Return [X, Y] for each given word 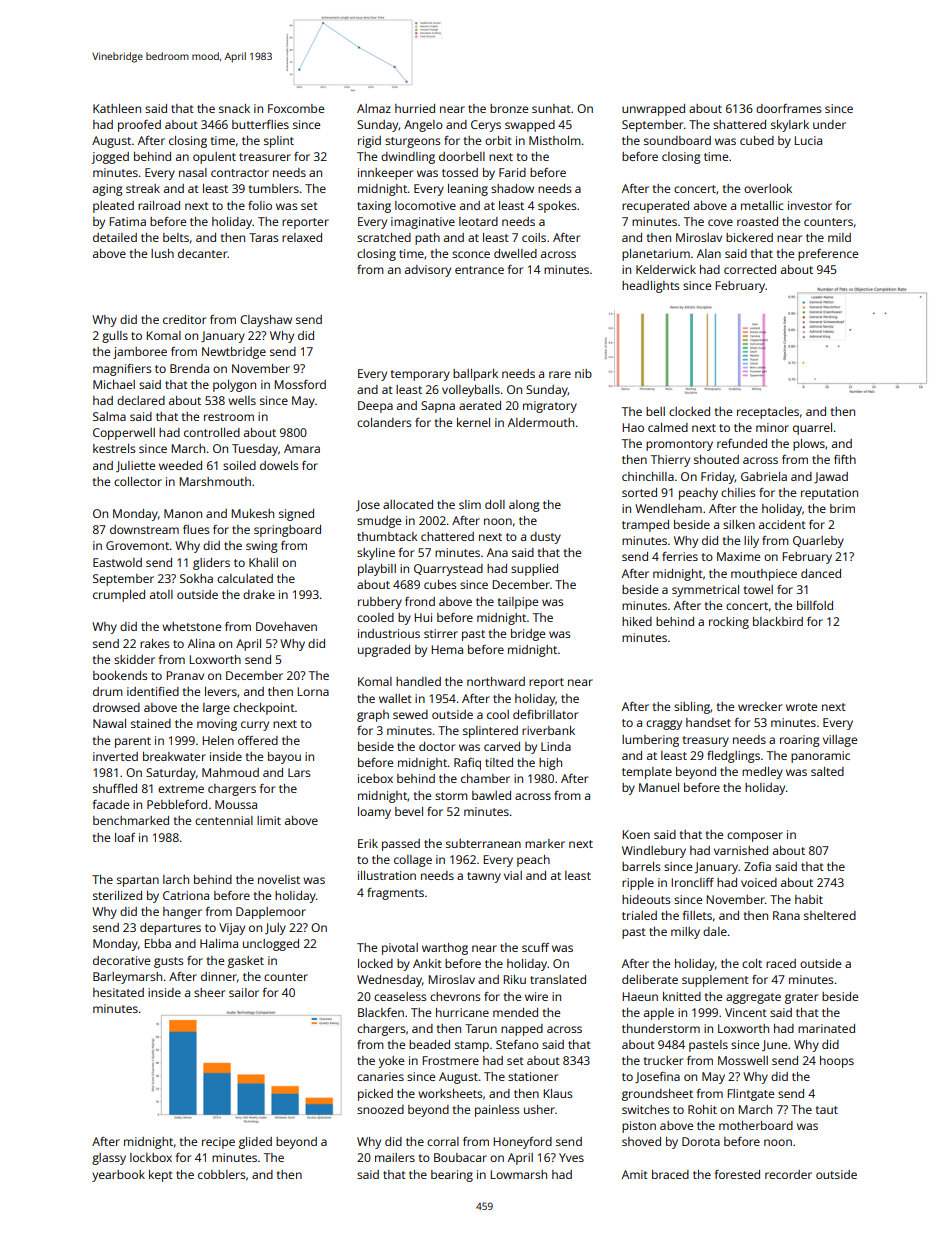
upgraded [384, 651]
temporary [420, 375]
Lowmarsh [518, 1174]
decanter [203, 253]
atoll [161, 594]
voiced [759, 882]
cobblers [221, 1174]
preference [828, 255]
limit [269, 820]
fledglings [733, 757]
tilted [499, 762]
